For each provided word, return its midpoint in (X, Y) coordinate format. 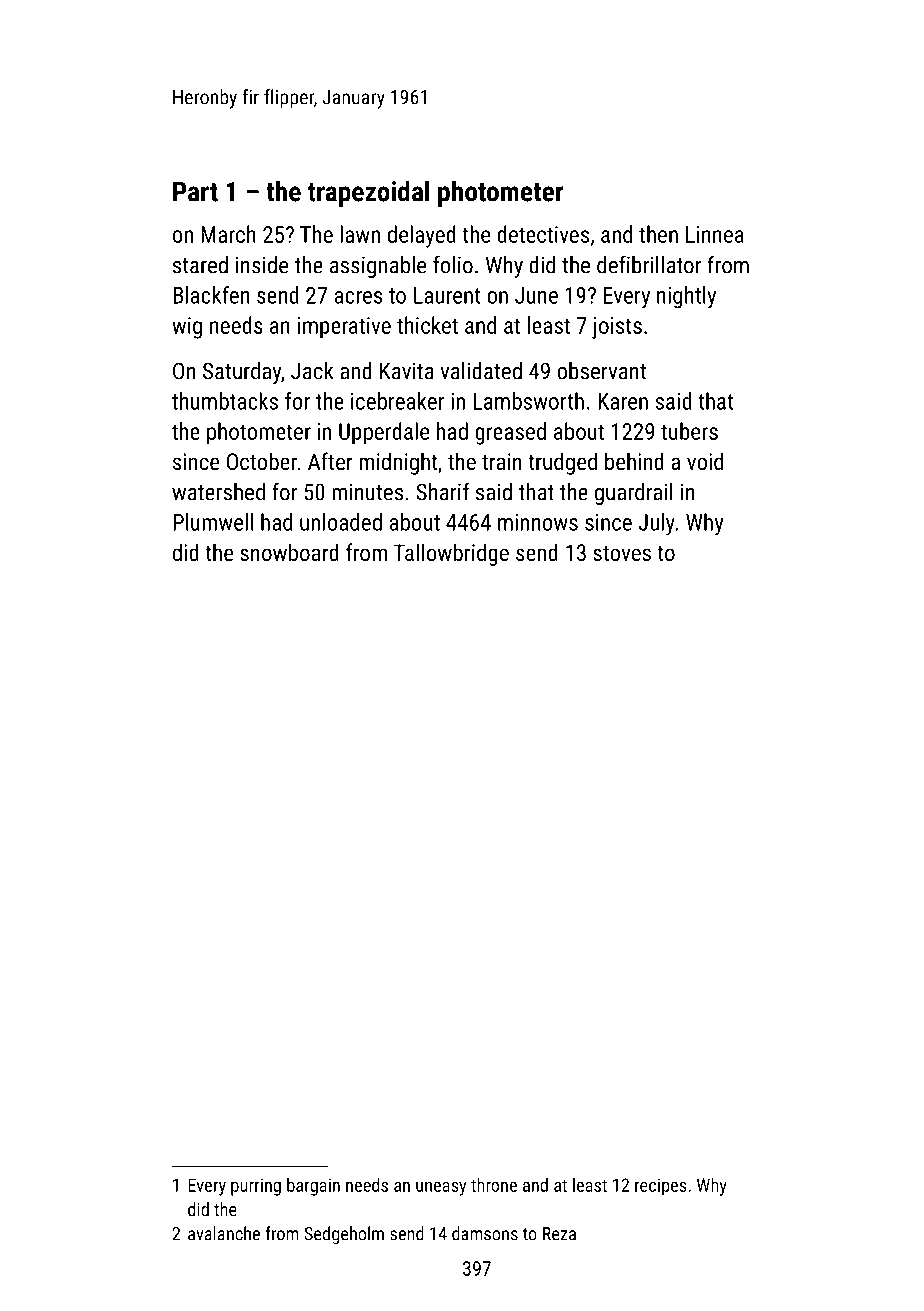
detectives (543, 234)
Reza (559, 1234)
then (658, 234)
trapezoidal (368, 193)
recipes (661, 1187)
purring (256, 1187)
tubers (689, 431)
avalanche (224, 1233)
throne (494, 1185)
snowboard (289, 552)
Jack (312, 371)
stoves (622, 553)
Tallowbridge (451, 554)
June (536, 295)
